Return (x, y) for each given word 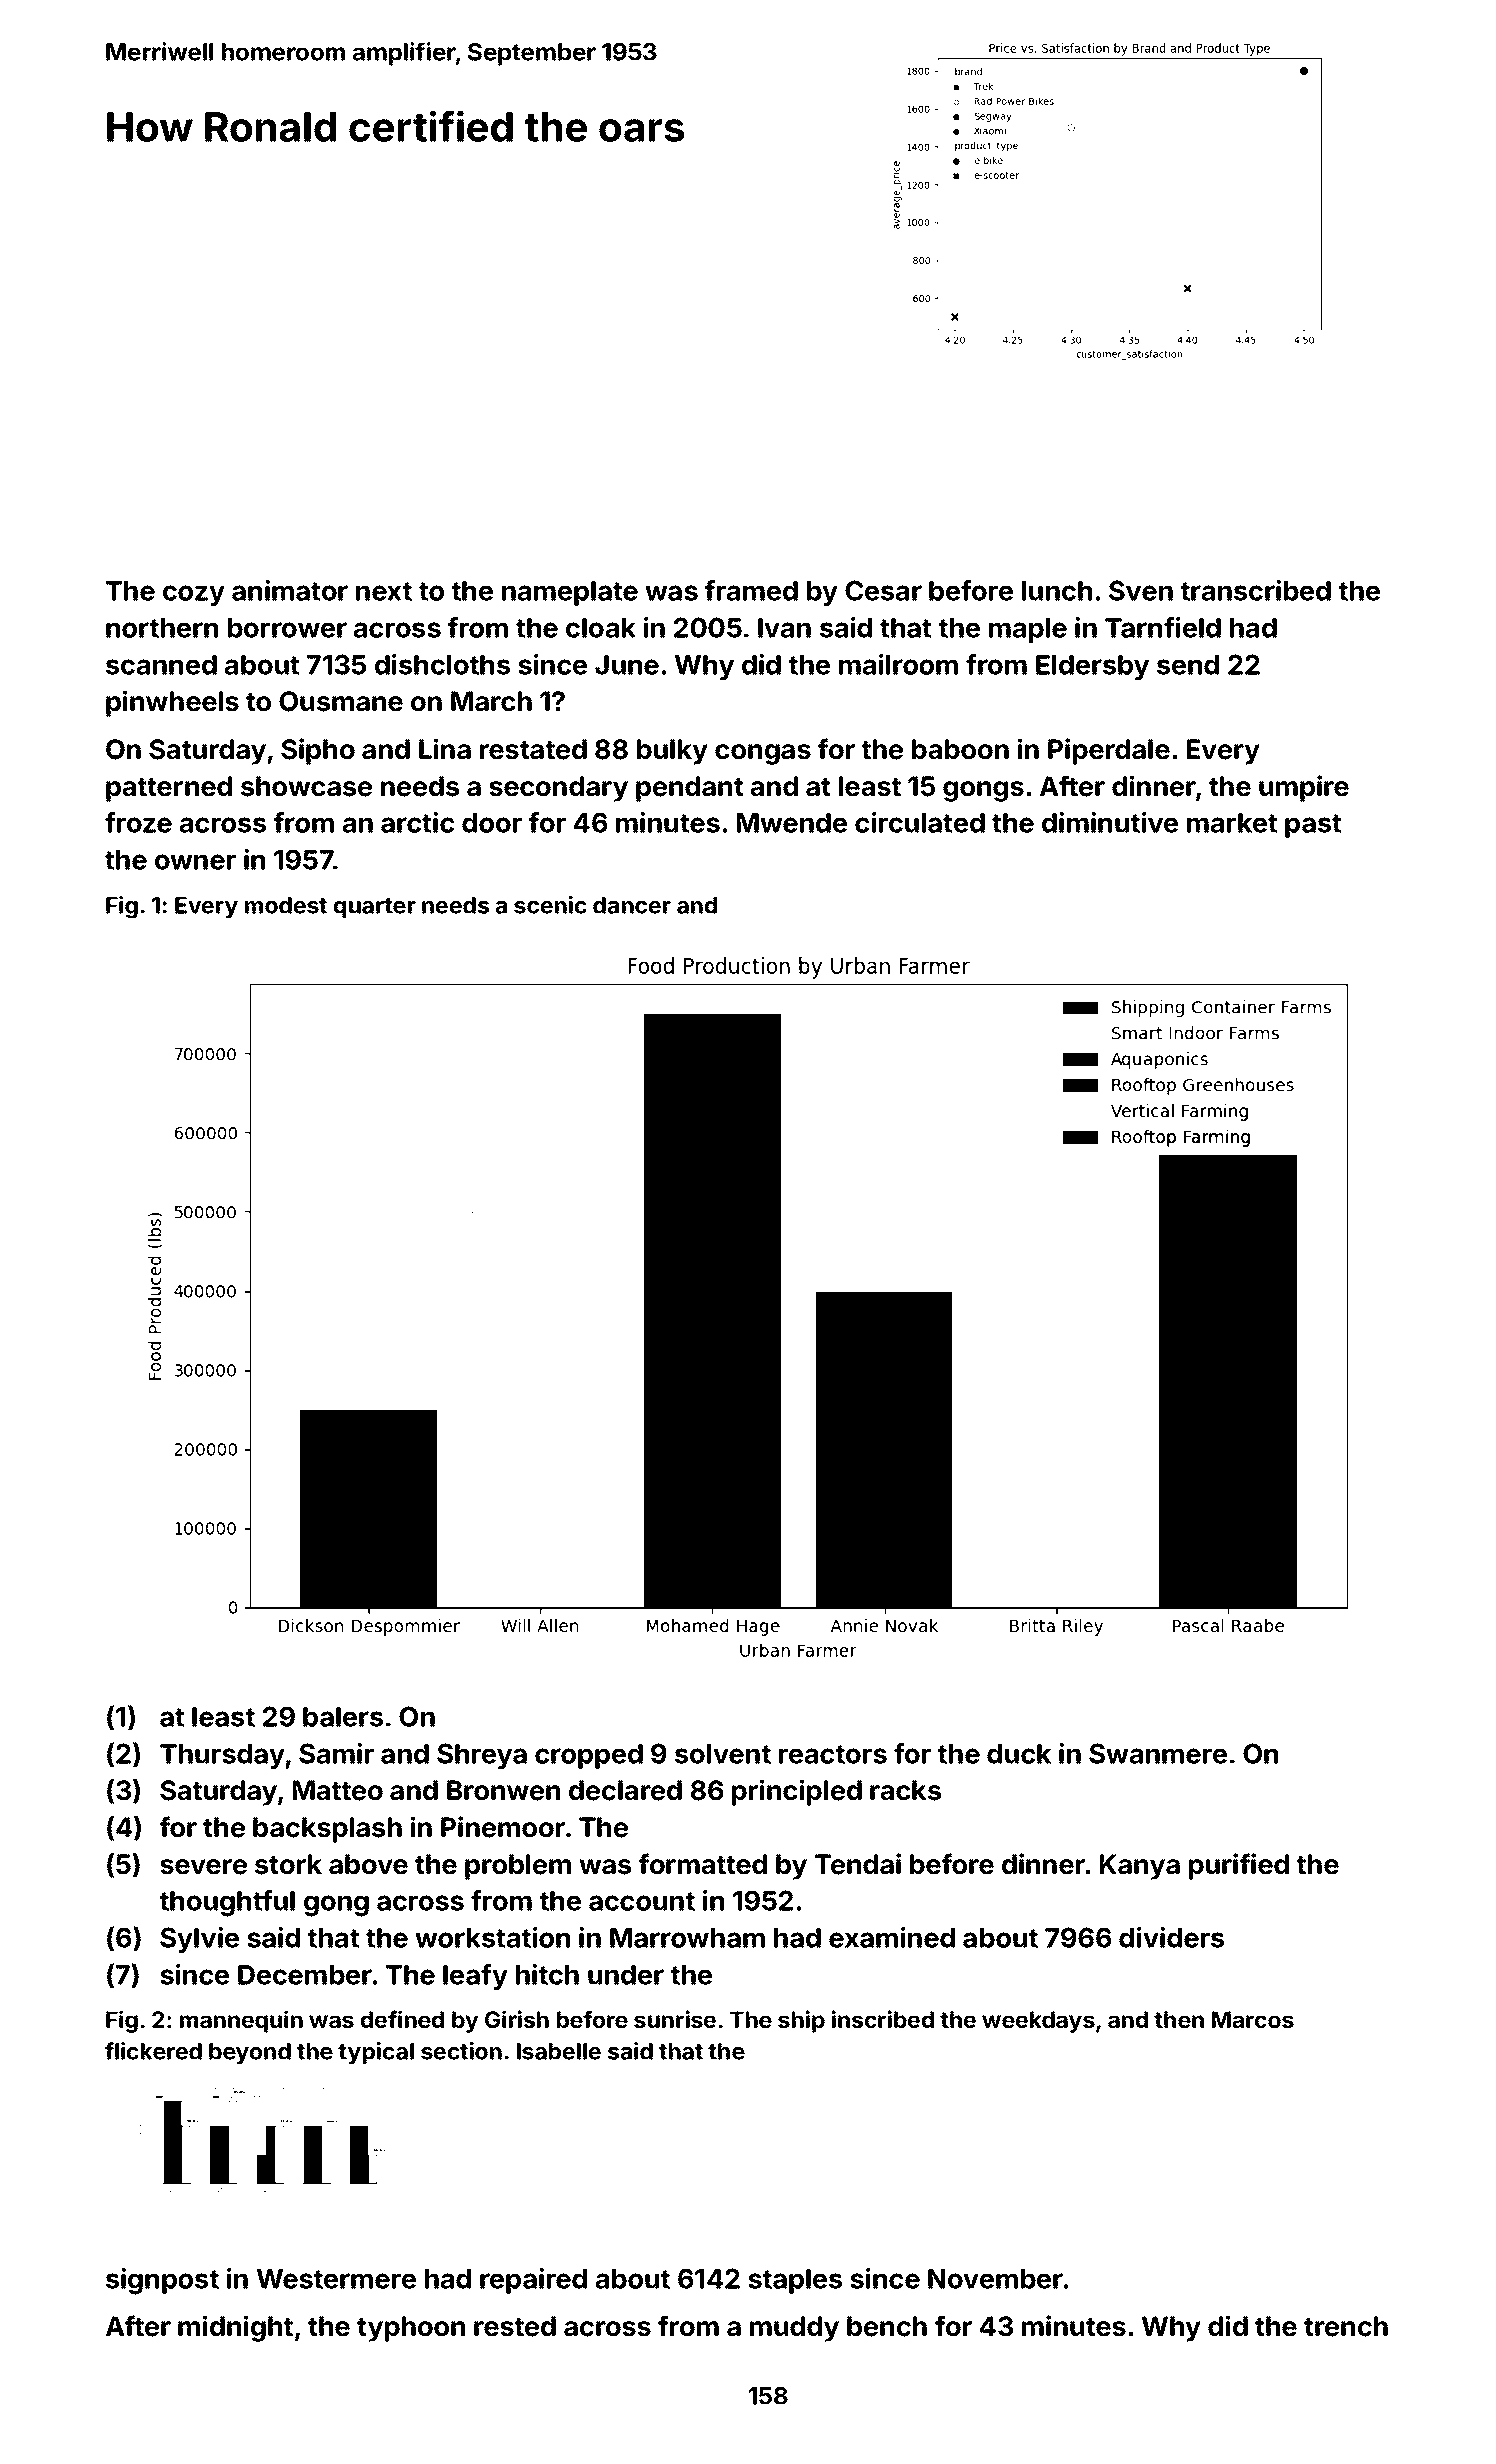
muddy (794, 2329)
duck (1019, 1754)
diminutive (1110, 822)
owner (195, 862)
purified (1239, 1866)
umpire (1304, 788)
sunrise (675, 2019)
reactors (833, 1754)
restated (533, 749)
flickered (153, 2051)
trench (1346, 2326)
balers (343, 1717)
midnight (235, 2328)
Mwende (792, 823)
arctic (417, 822)
